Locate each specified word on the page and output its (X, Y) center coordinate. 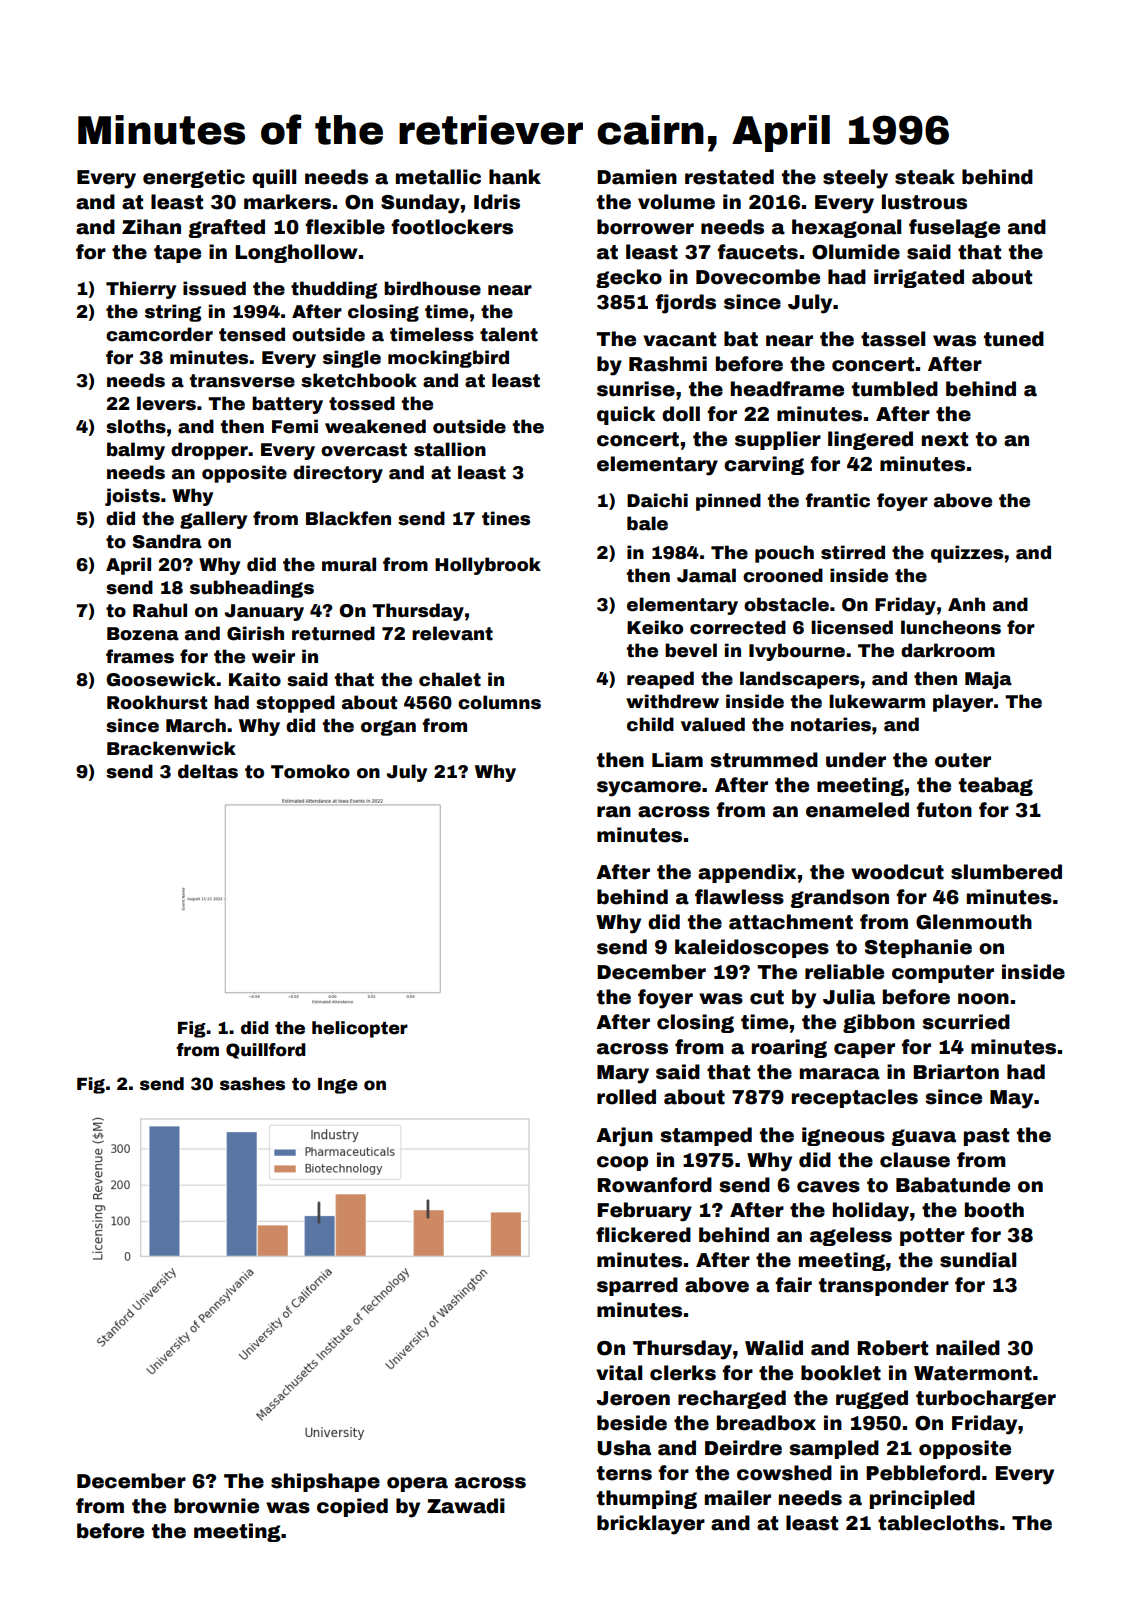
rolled (626, 1097)
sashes (252, 1084)
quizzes (967, 554)
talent (509, 334)
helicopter (360, 1029)
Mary (623, 1074)
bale (647, 523)
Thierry (141, 290)
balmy (136, 451)
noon (983, 999)
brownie (216, 1506)
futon (944, 810)
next (945, 439)
